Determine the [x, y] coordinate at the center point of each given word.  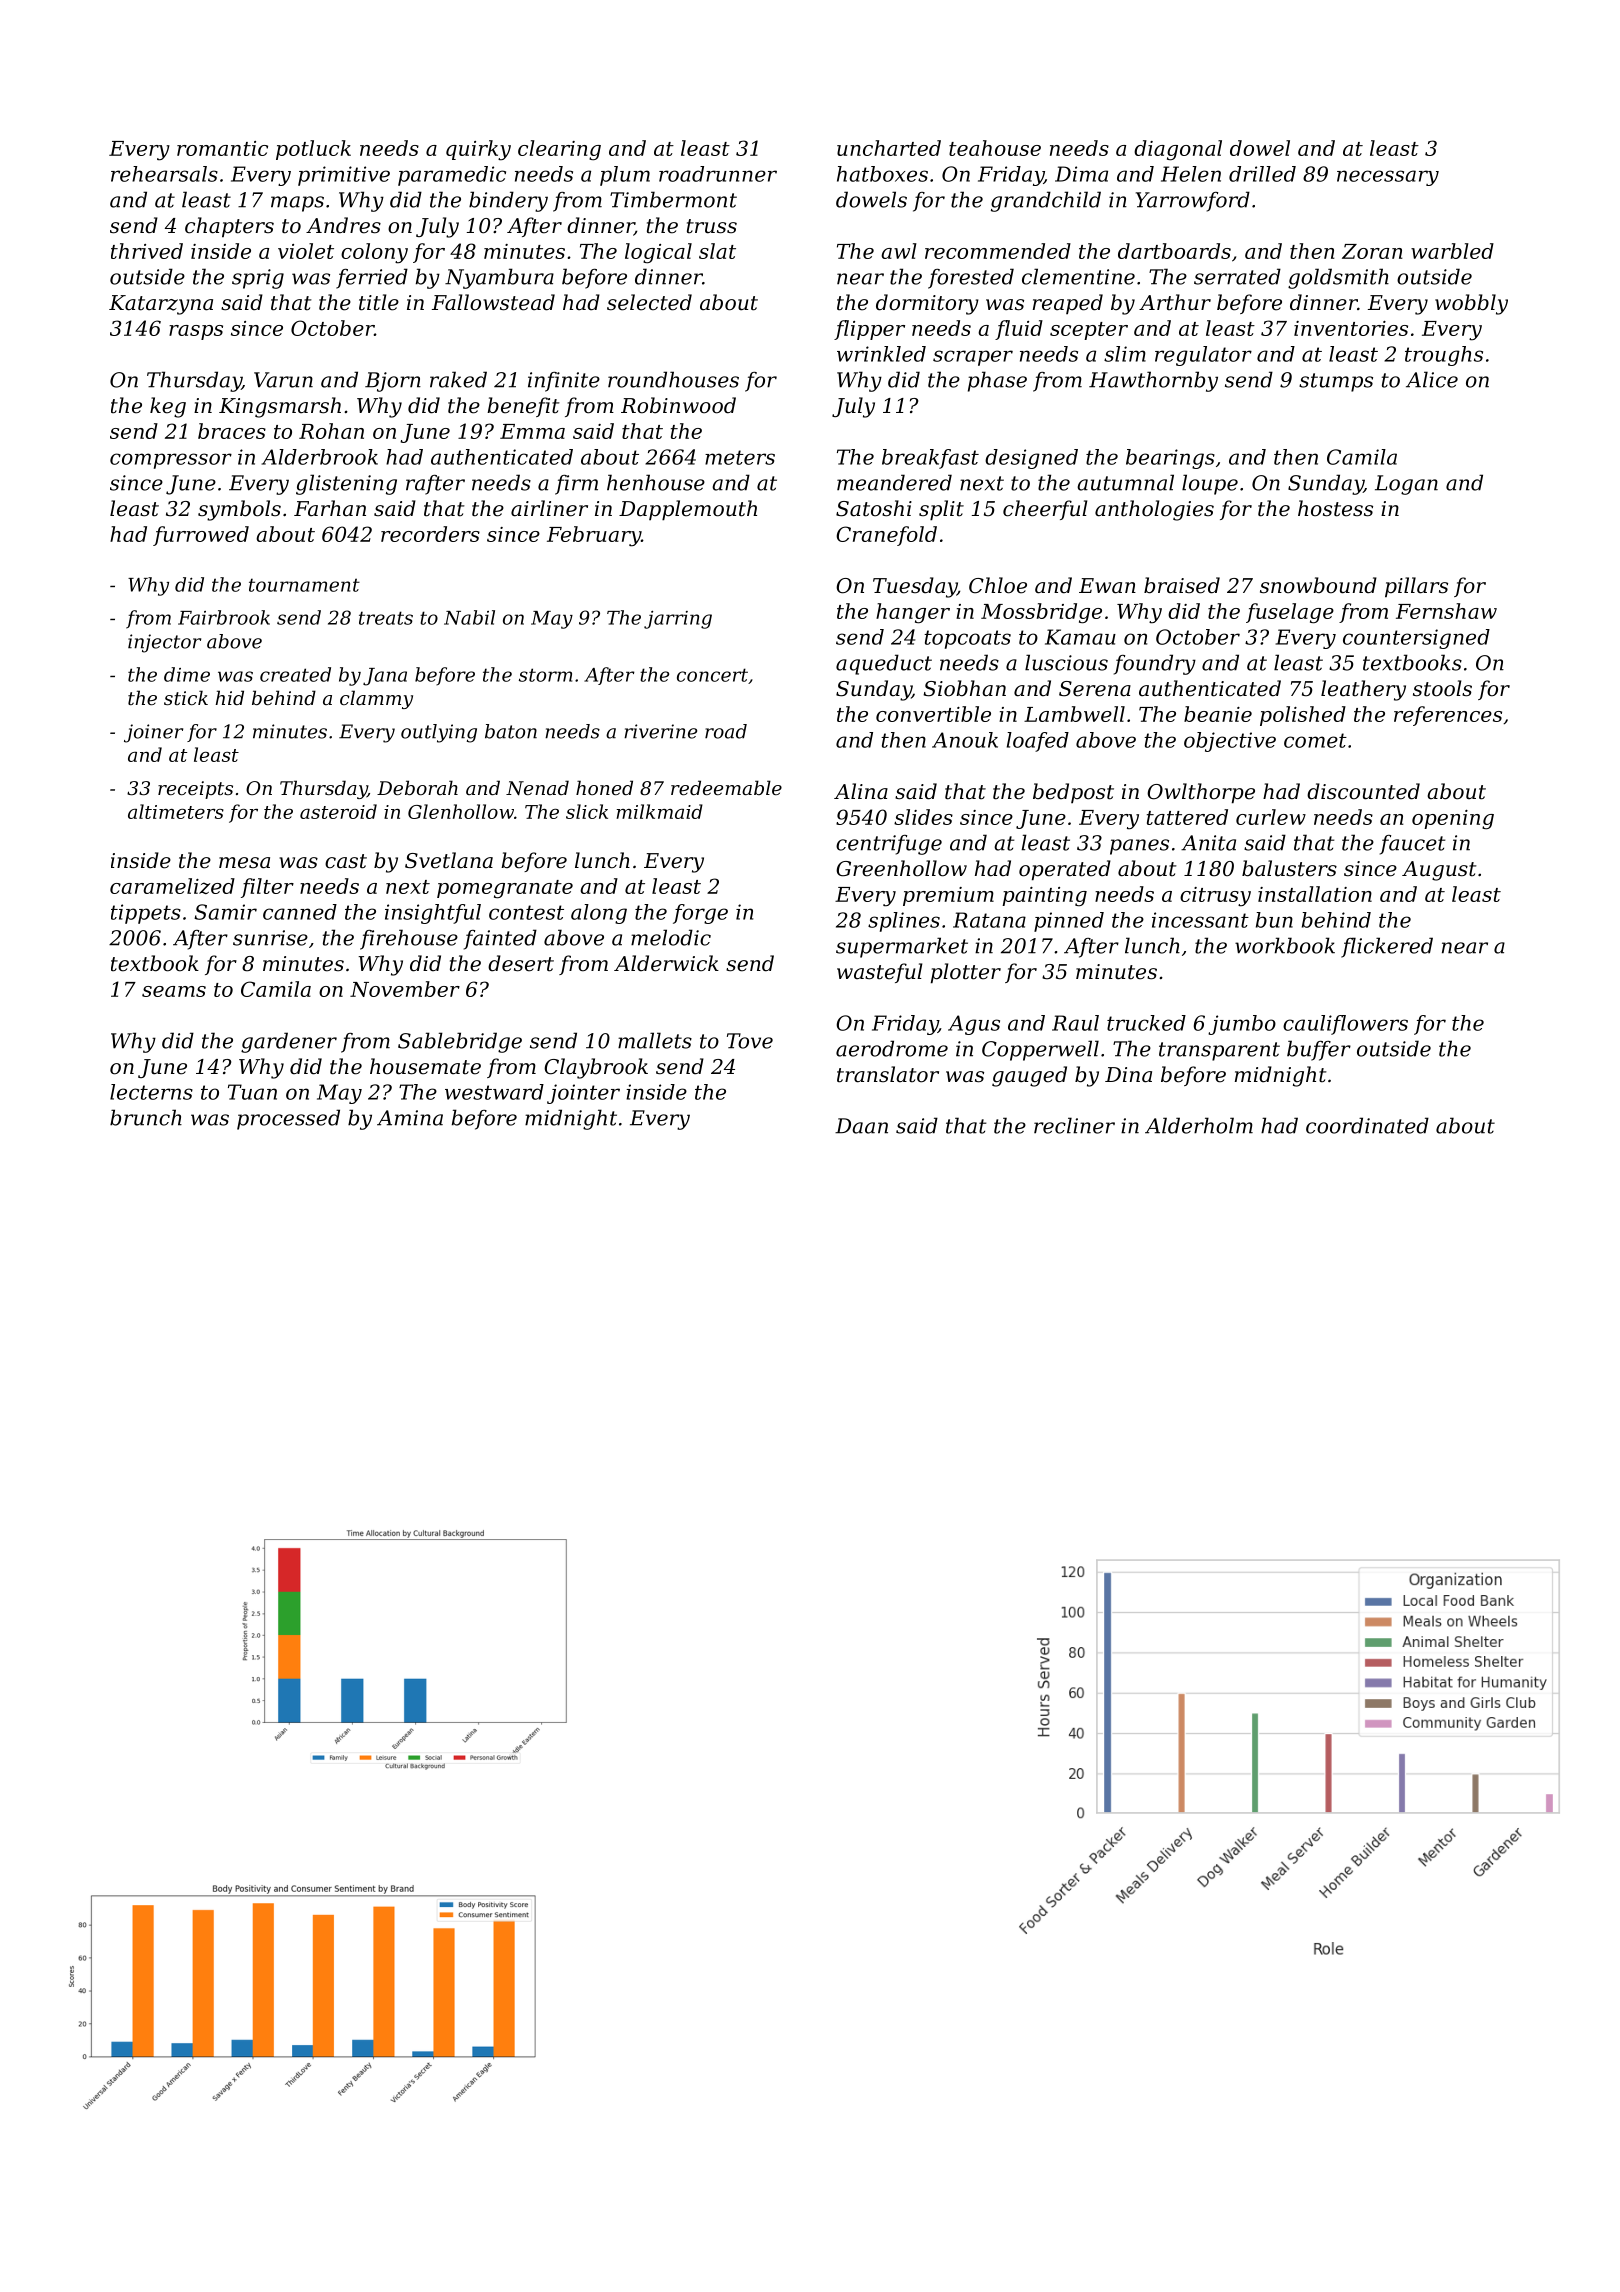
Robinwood [678, 405]
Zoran [1372, 251]
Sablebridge [460, 1042]
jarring [678, 619]
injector [164, 643]
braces [232, 431]
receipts [195, 790]
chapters [229, 227]
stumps [1336, 382]
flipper [869, 330]
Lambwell [1074, 714]
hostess [1335, 508]
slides [923, 817]
